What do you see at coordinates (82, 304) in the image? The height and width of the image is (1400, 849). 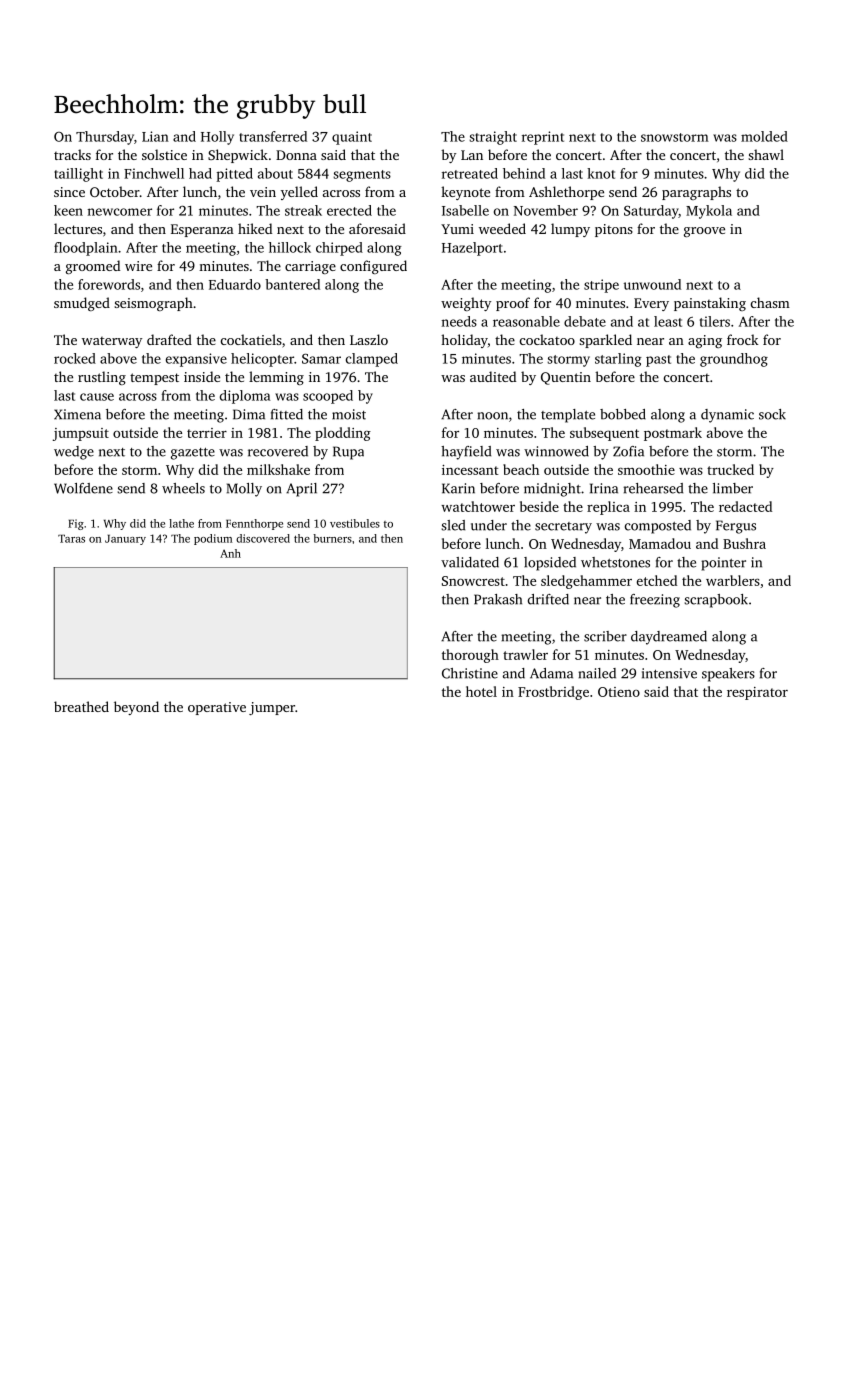 I see `smudged` at bounding box center [82, 304].
